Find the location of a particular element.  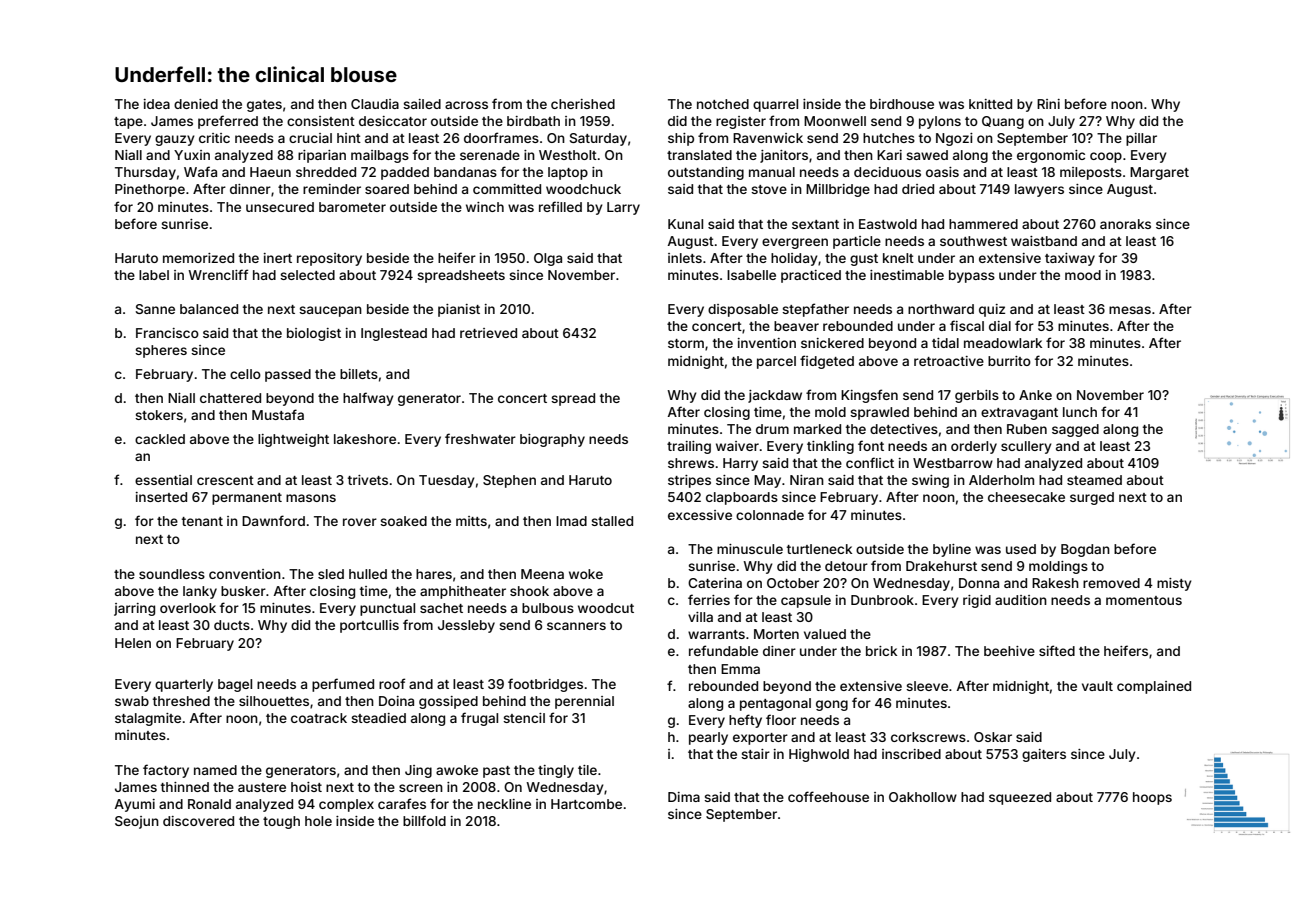

Dima is located at coordinates (684, 797).
